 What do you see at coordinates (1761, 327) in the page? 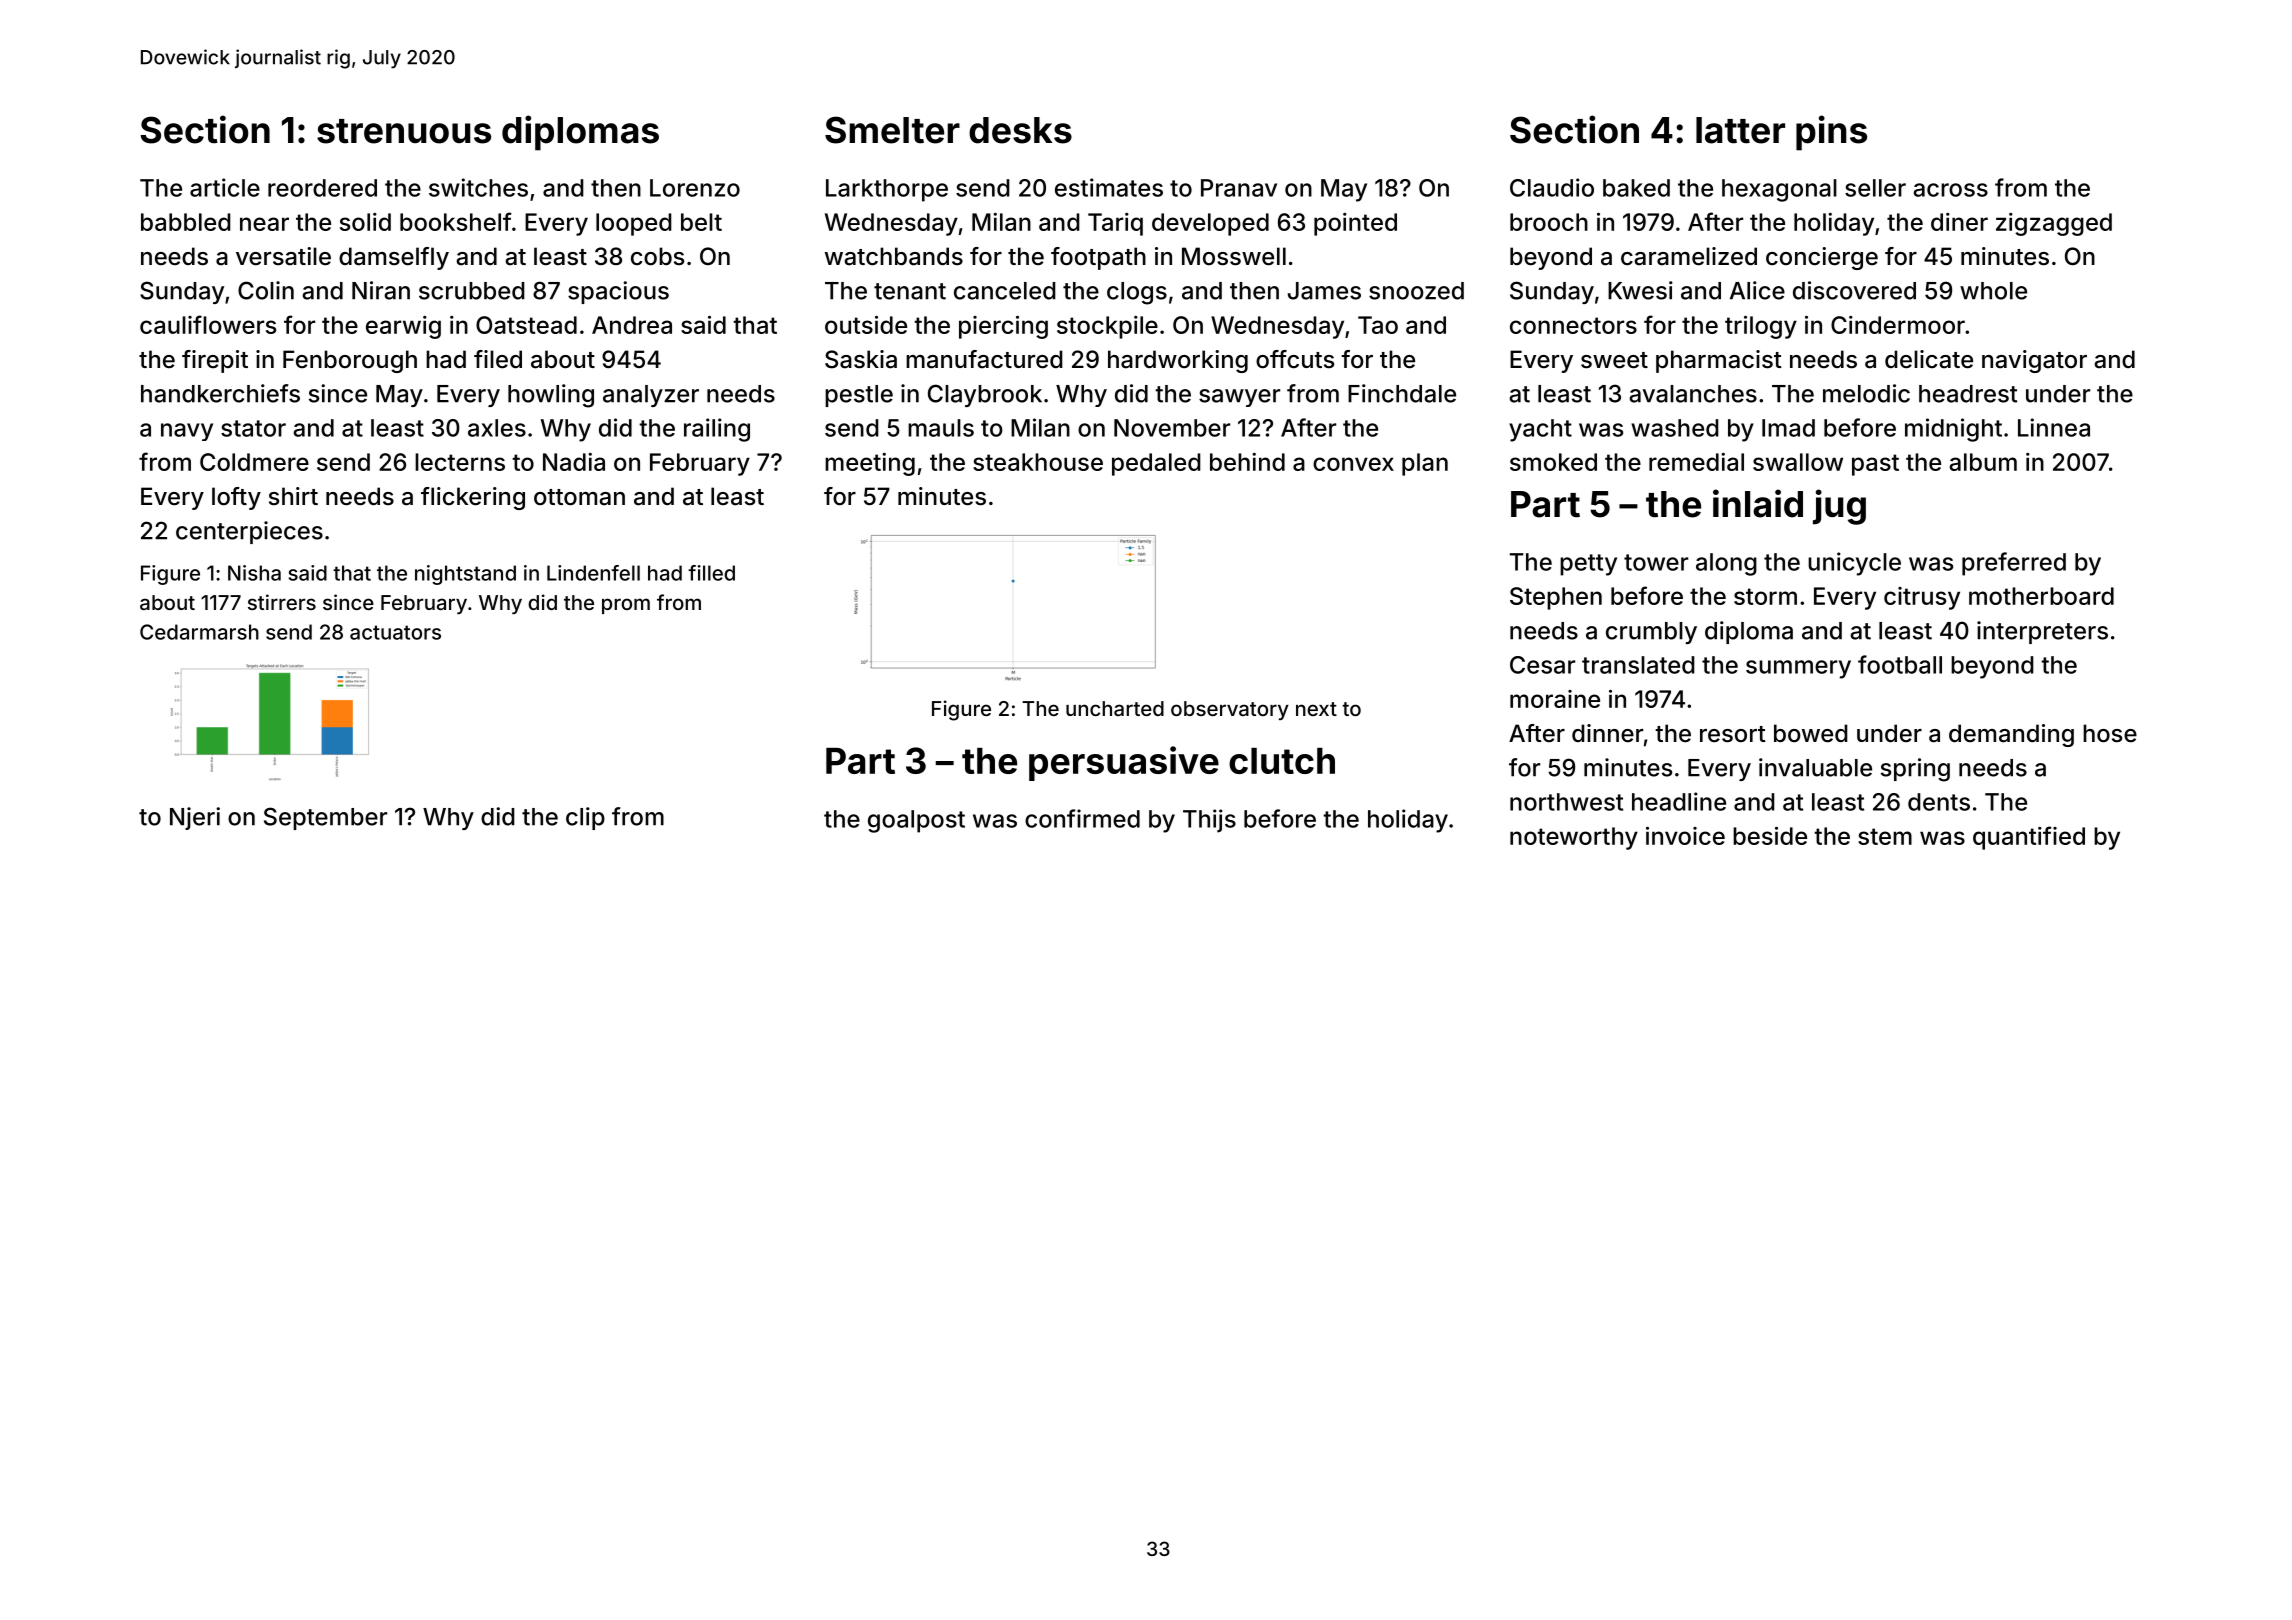
I see `trilogy` at bounding box center [1761, 327].
